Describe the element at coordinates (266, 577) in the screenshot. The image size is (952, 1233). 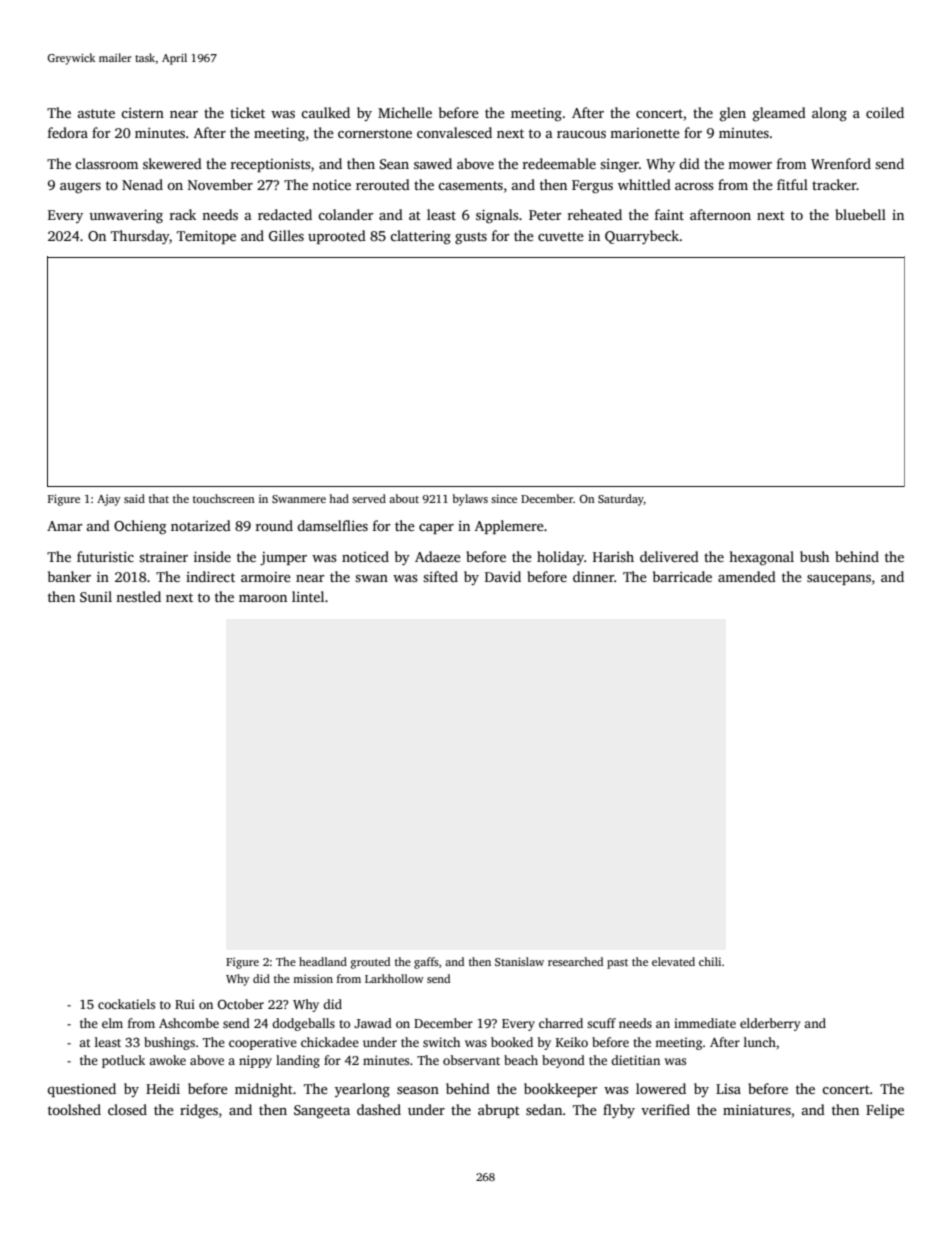
I see `armoire` at that location.
